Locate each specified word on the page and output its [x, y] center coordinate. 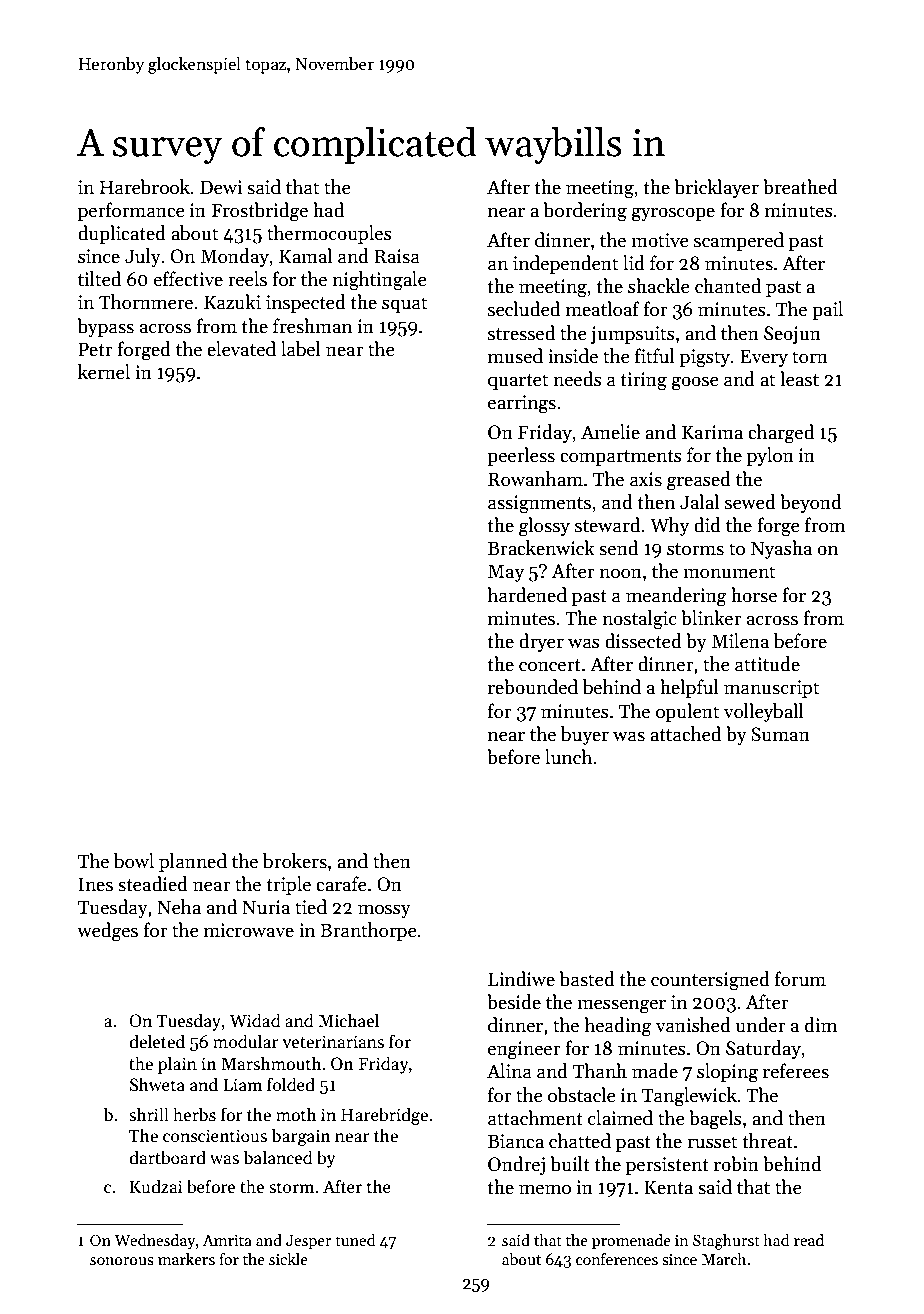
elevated [241, 349]
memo [545, 1189]
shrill [149, 1114]
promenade [631, 1241]
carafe [341, 884]
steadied [153, 884]
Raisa [397, 256]
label [301, 349]
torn [810, 357]
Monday [235, 257]
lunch [568, 757]
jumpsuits [633, 335]
